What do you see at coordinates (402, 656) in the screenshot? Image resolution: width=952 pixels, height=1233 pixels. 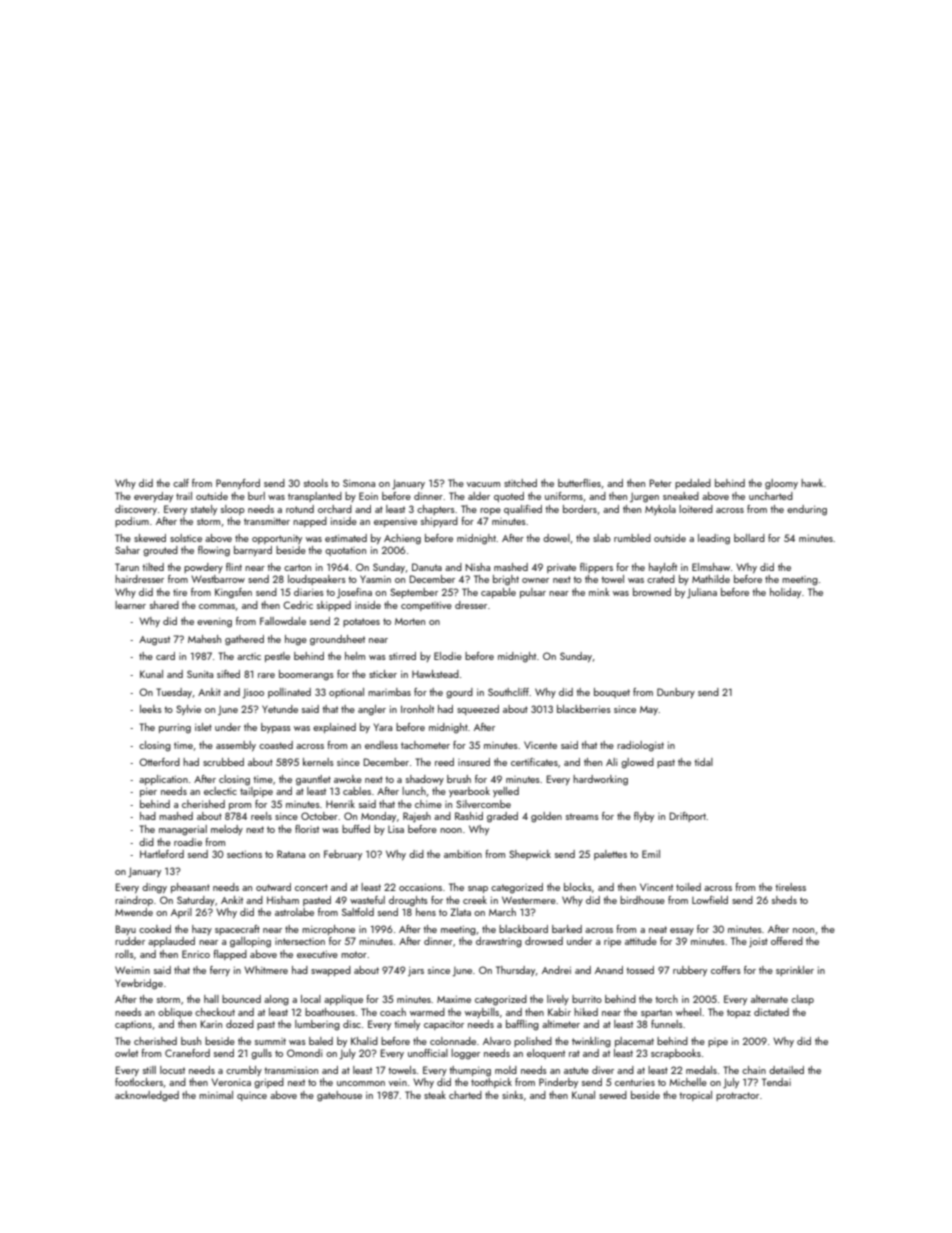 I see `stirred` at bounding box center [402, 656].
